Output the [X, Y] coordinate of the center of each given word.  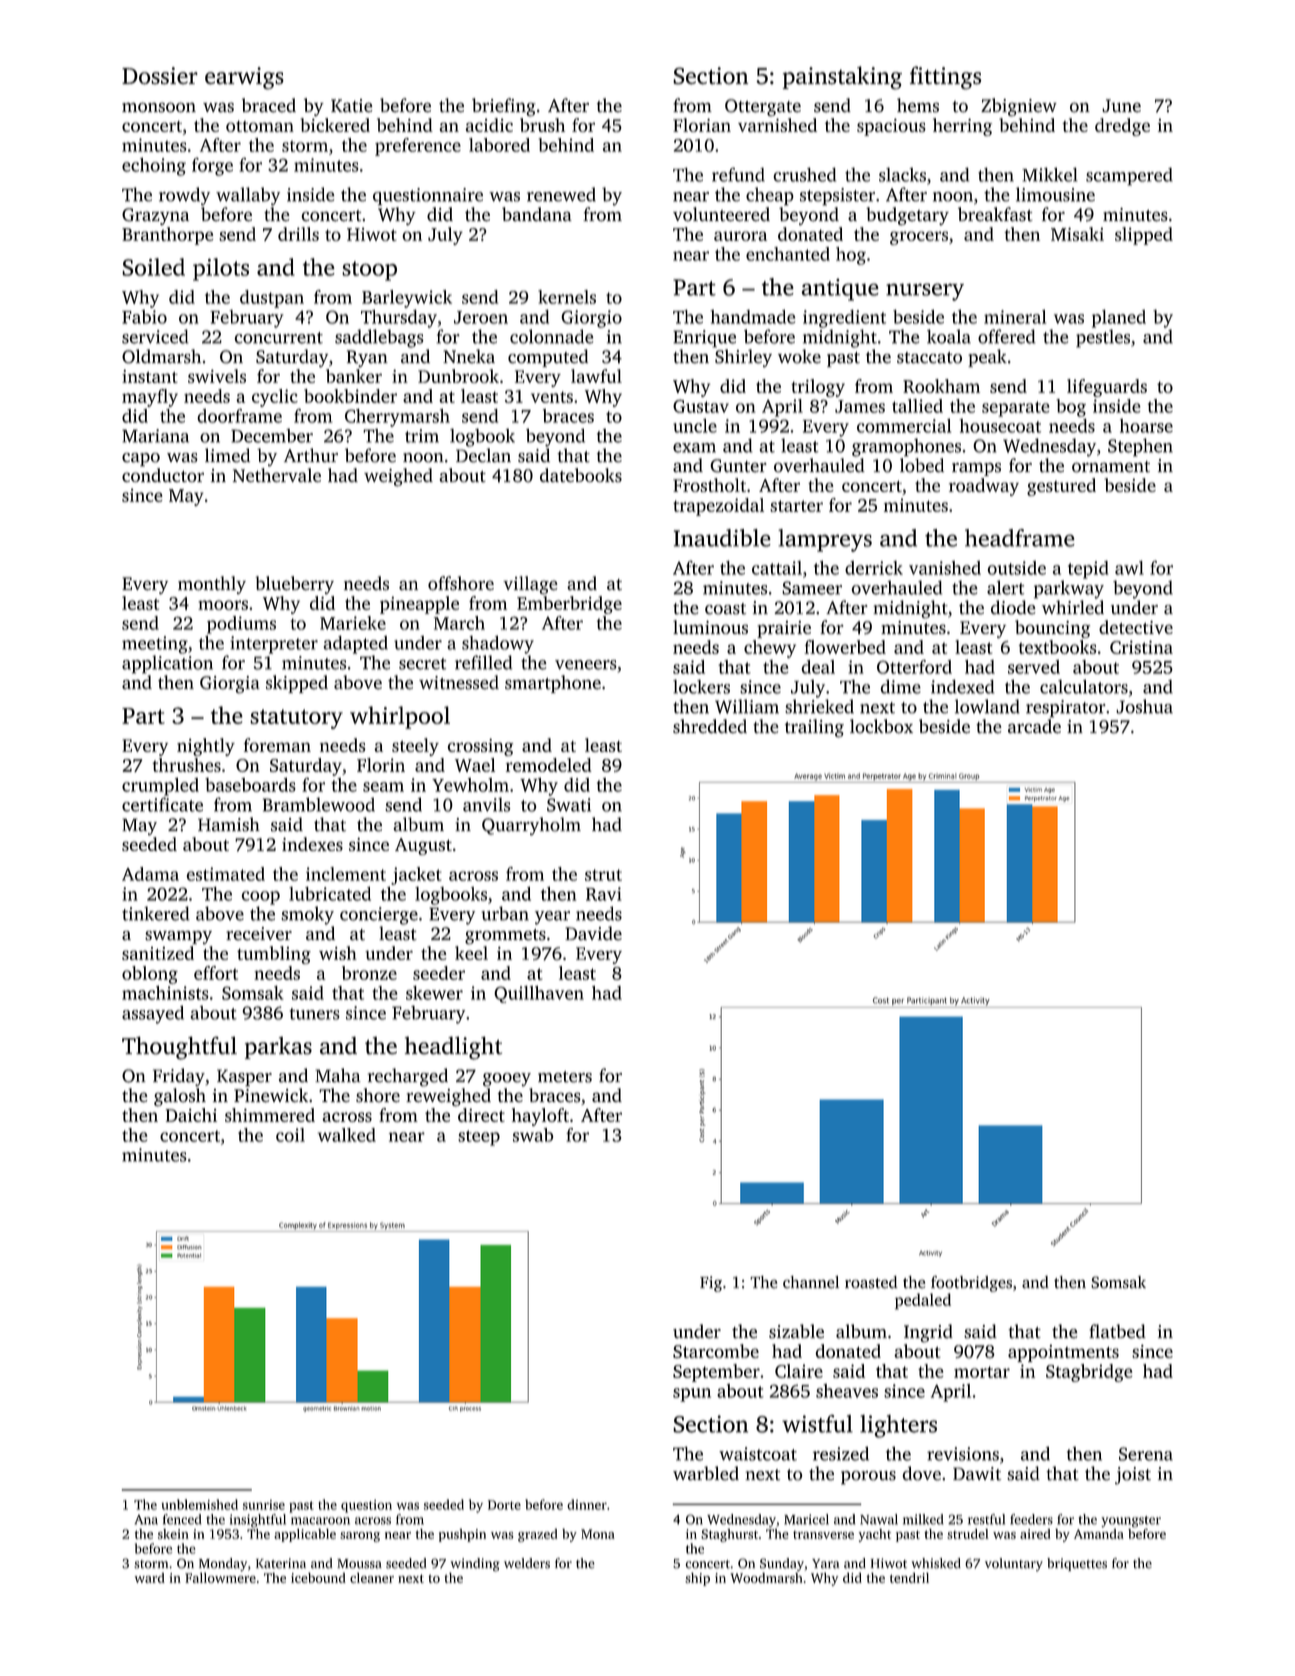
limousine [1055, 194]
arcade [1034, 726]
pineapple [419, 605]
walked [347, 1135]
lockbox [881, 726]
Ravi [604, 894]
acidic [489, 125]
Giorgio [591, 319]
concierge [379, 916]
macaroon [320, 1521]
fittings [945, 78]
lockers [701, 686]
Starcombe [716, 1351]
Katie [352, 106]
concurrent [279, 338]
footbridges [971, 1284]
